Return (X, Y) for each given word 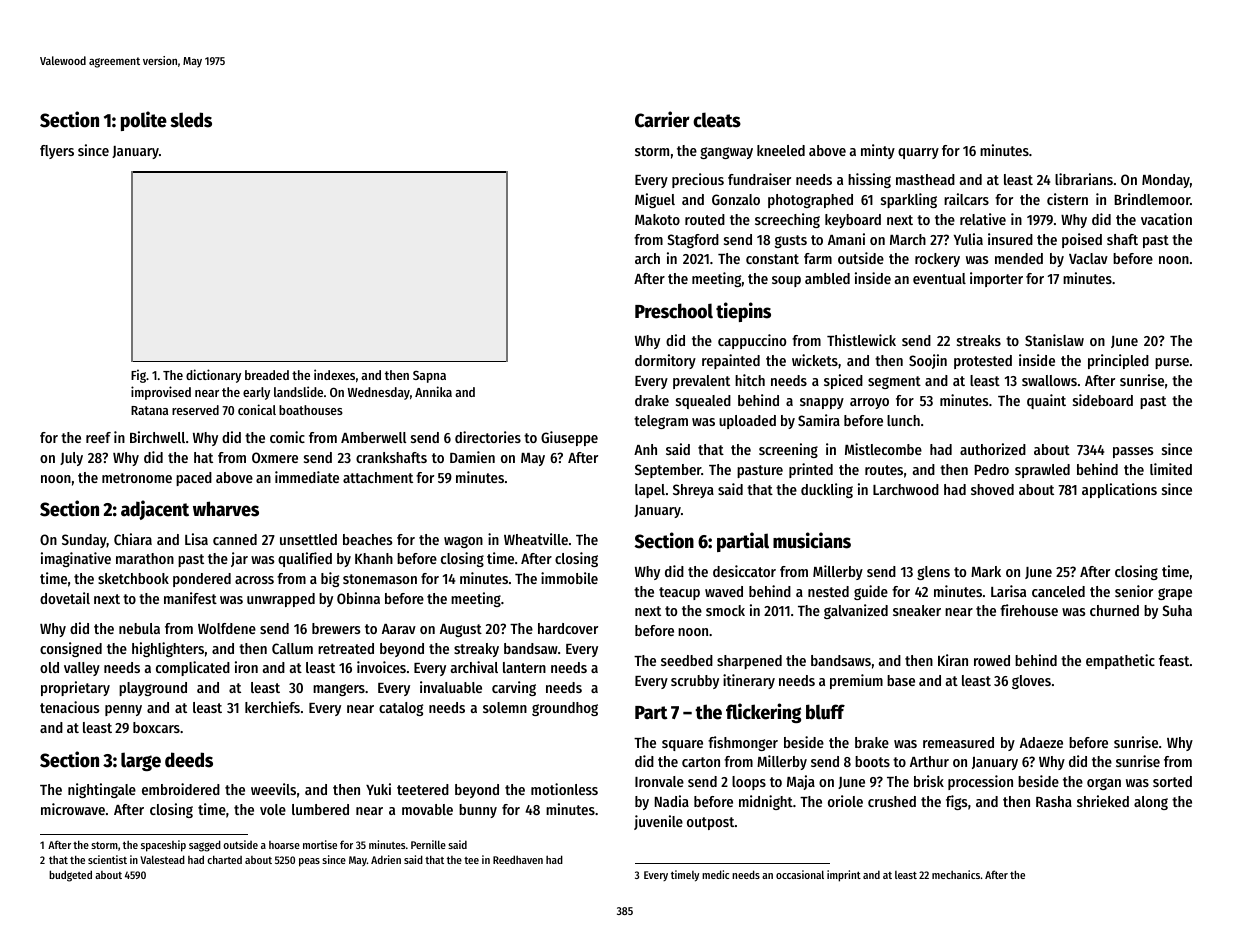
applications (1119, 490)
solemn (505, 707)
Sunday (84, 541)
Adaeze (1041, 742)
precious (698, 180)
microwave (73, 809)
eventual (939, 278)
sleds (191, 120)
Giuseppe (569, 438)
